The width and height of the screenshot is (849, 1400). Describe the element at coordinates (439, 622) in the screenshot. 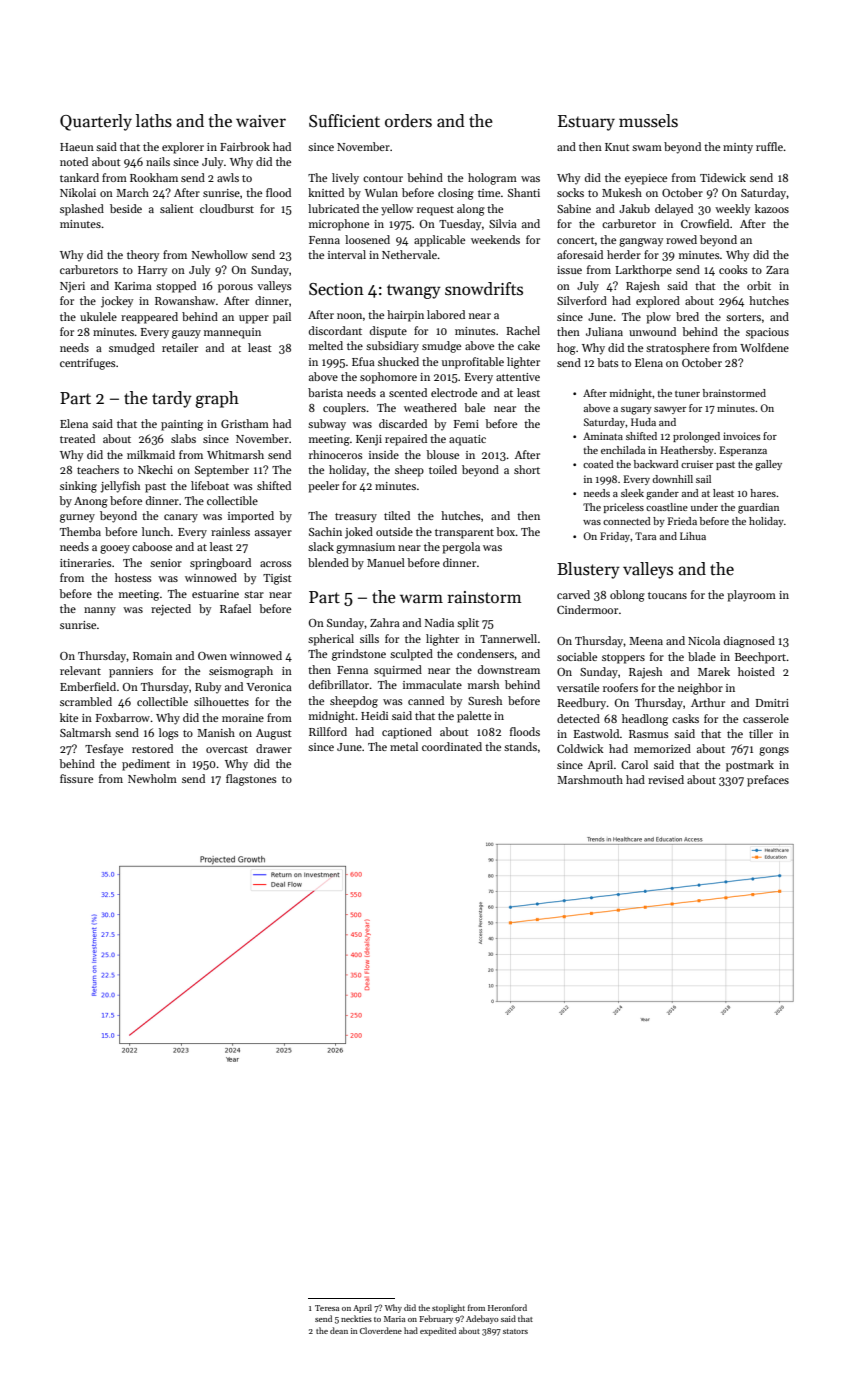

I see `Nadia` at that location.
